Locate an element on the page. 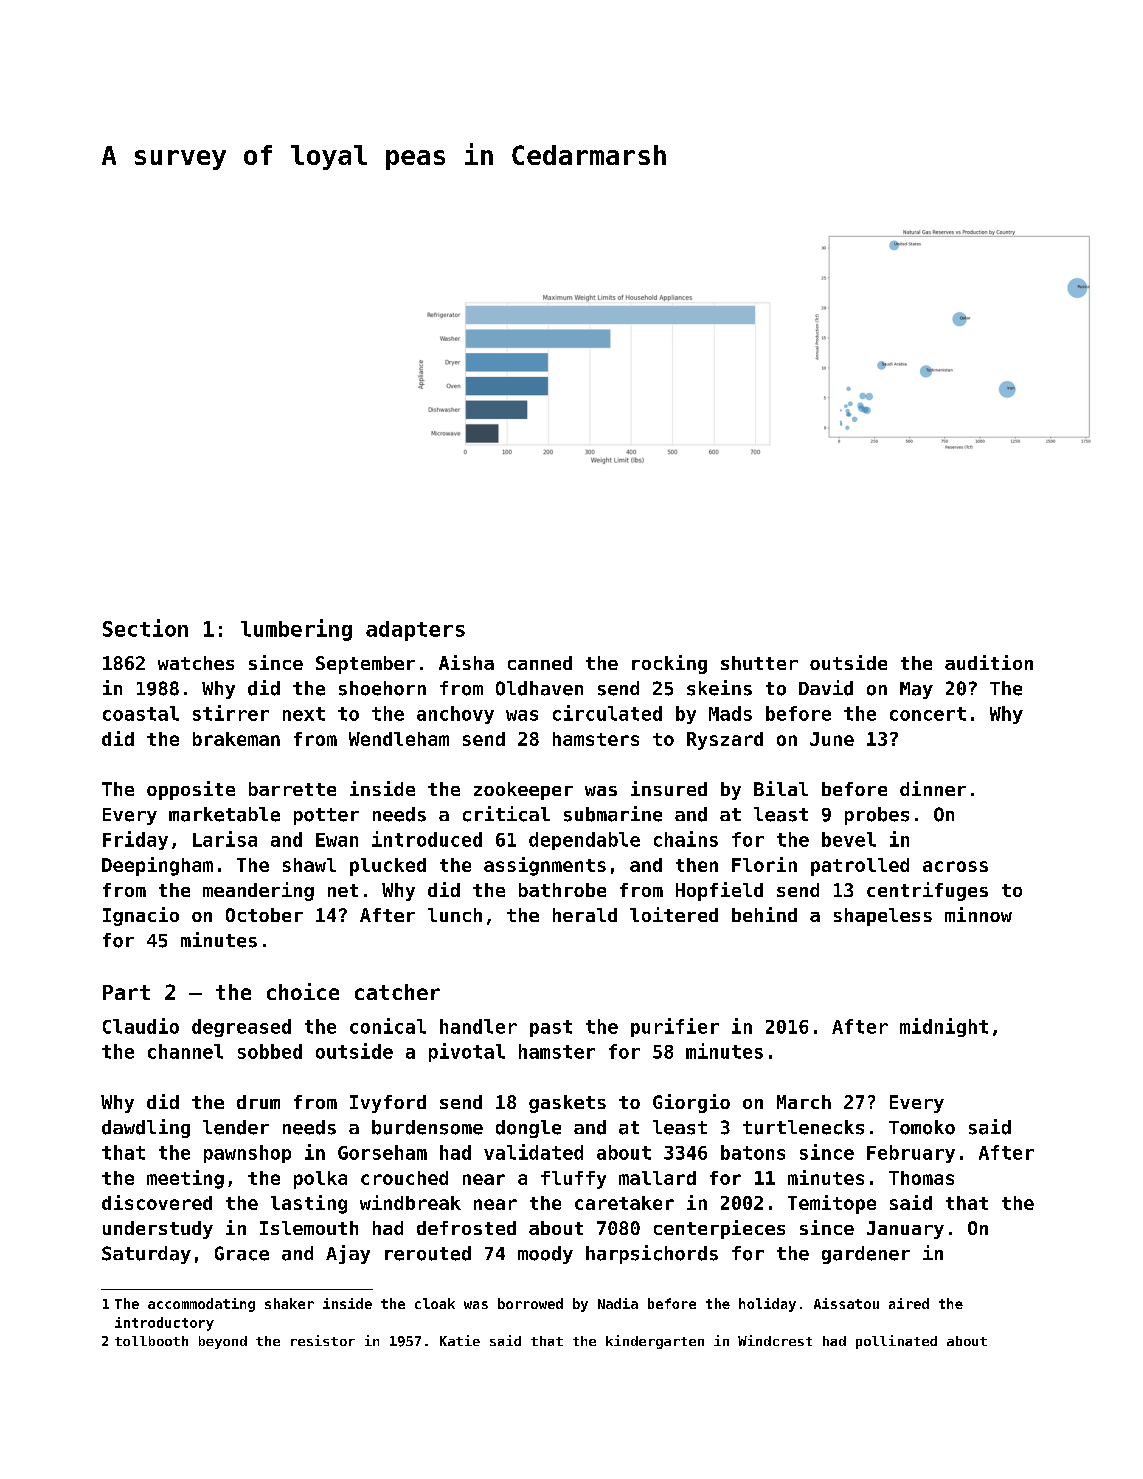 Image resolution: width=1143 pixels, height=1479 pixels. Katie is located at coordinates (460, 1340).
